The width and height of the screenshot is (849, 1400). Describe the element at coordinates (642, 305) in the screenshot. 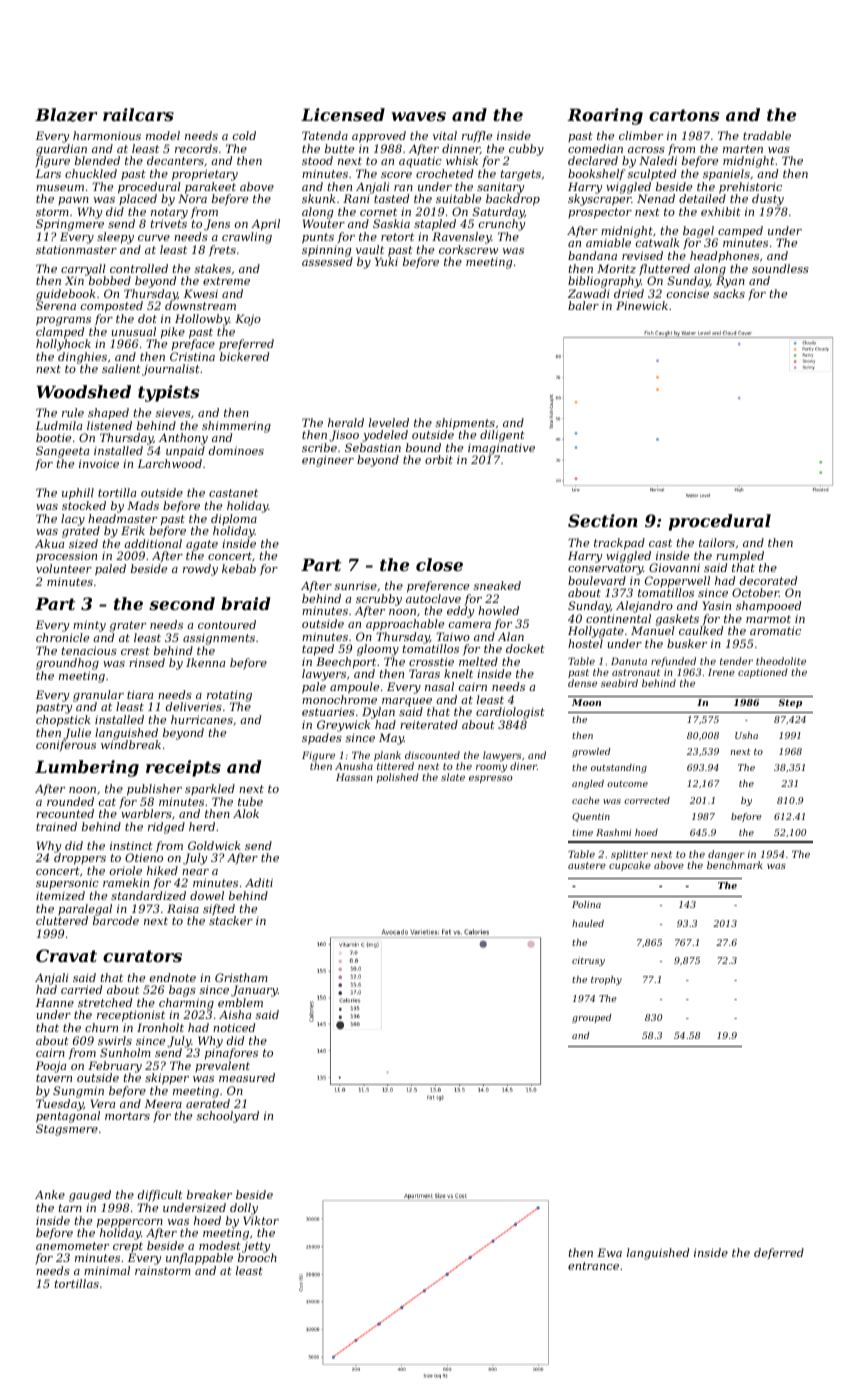

I see `Pinewick` at that location.
